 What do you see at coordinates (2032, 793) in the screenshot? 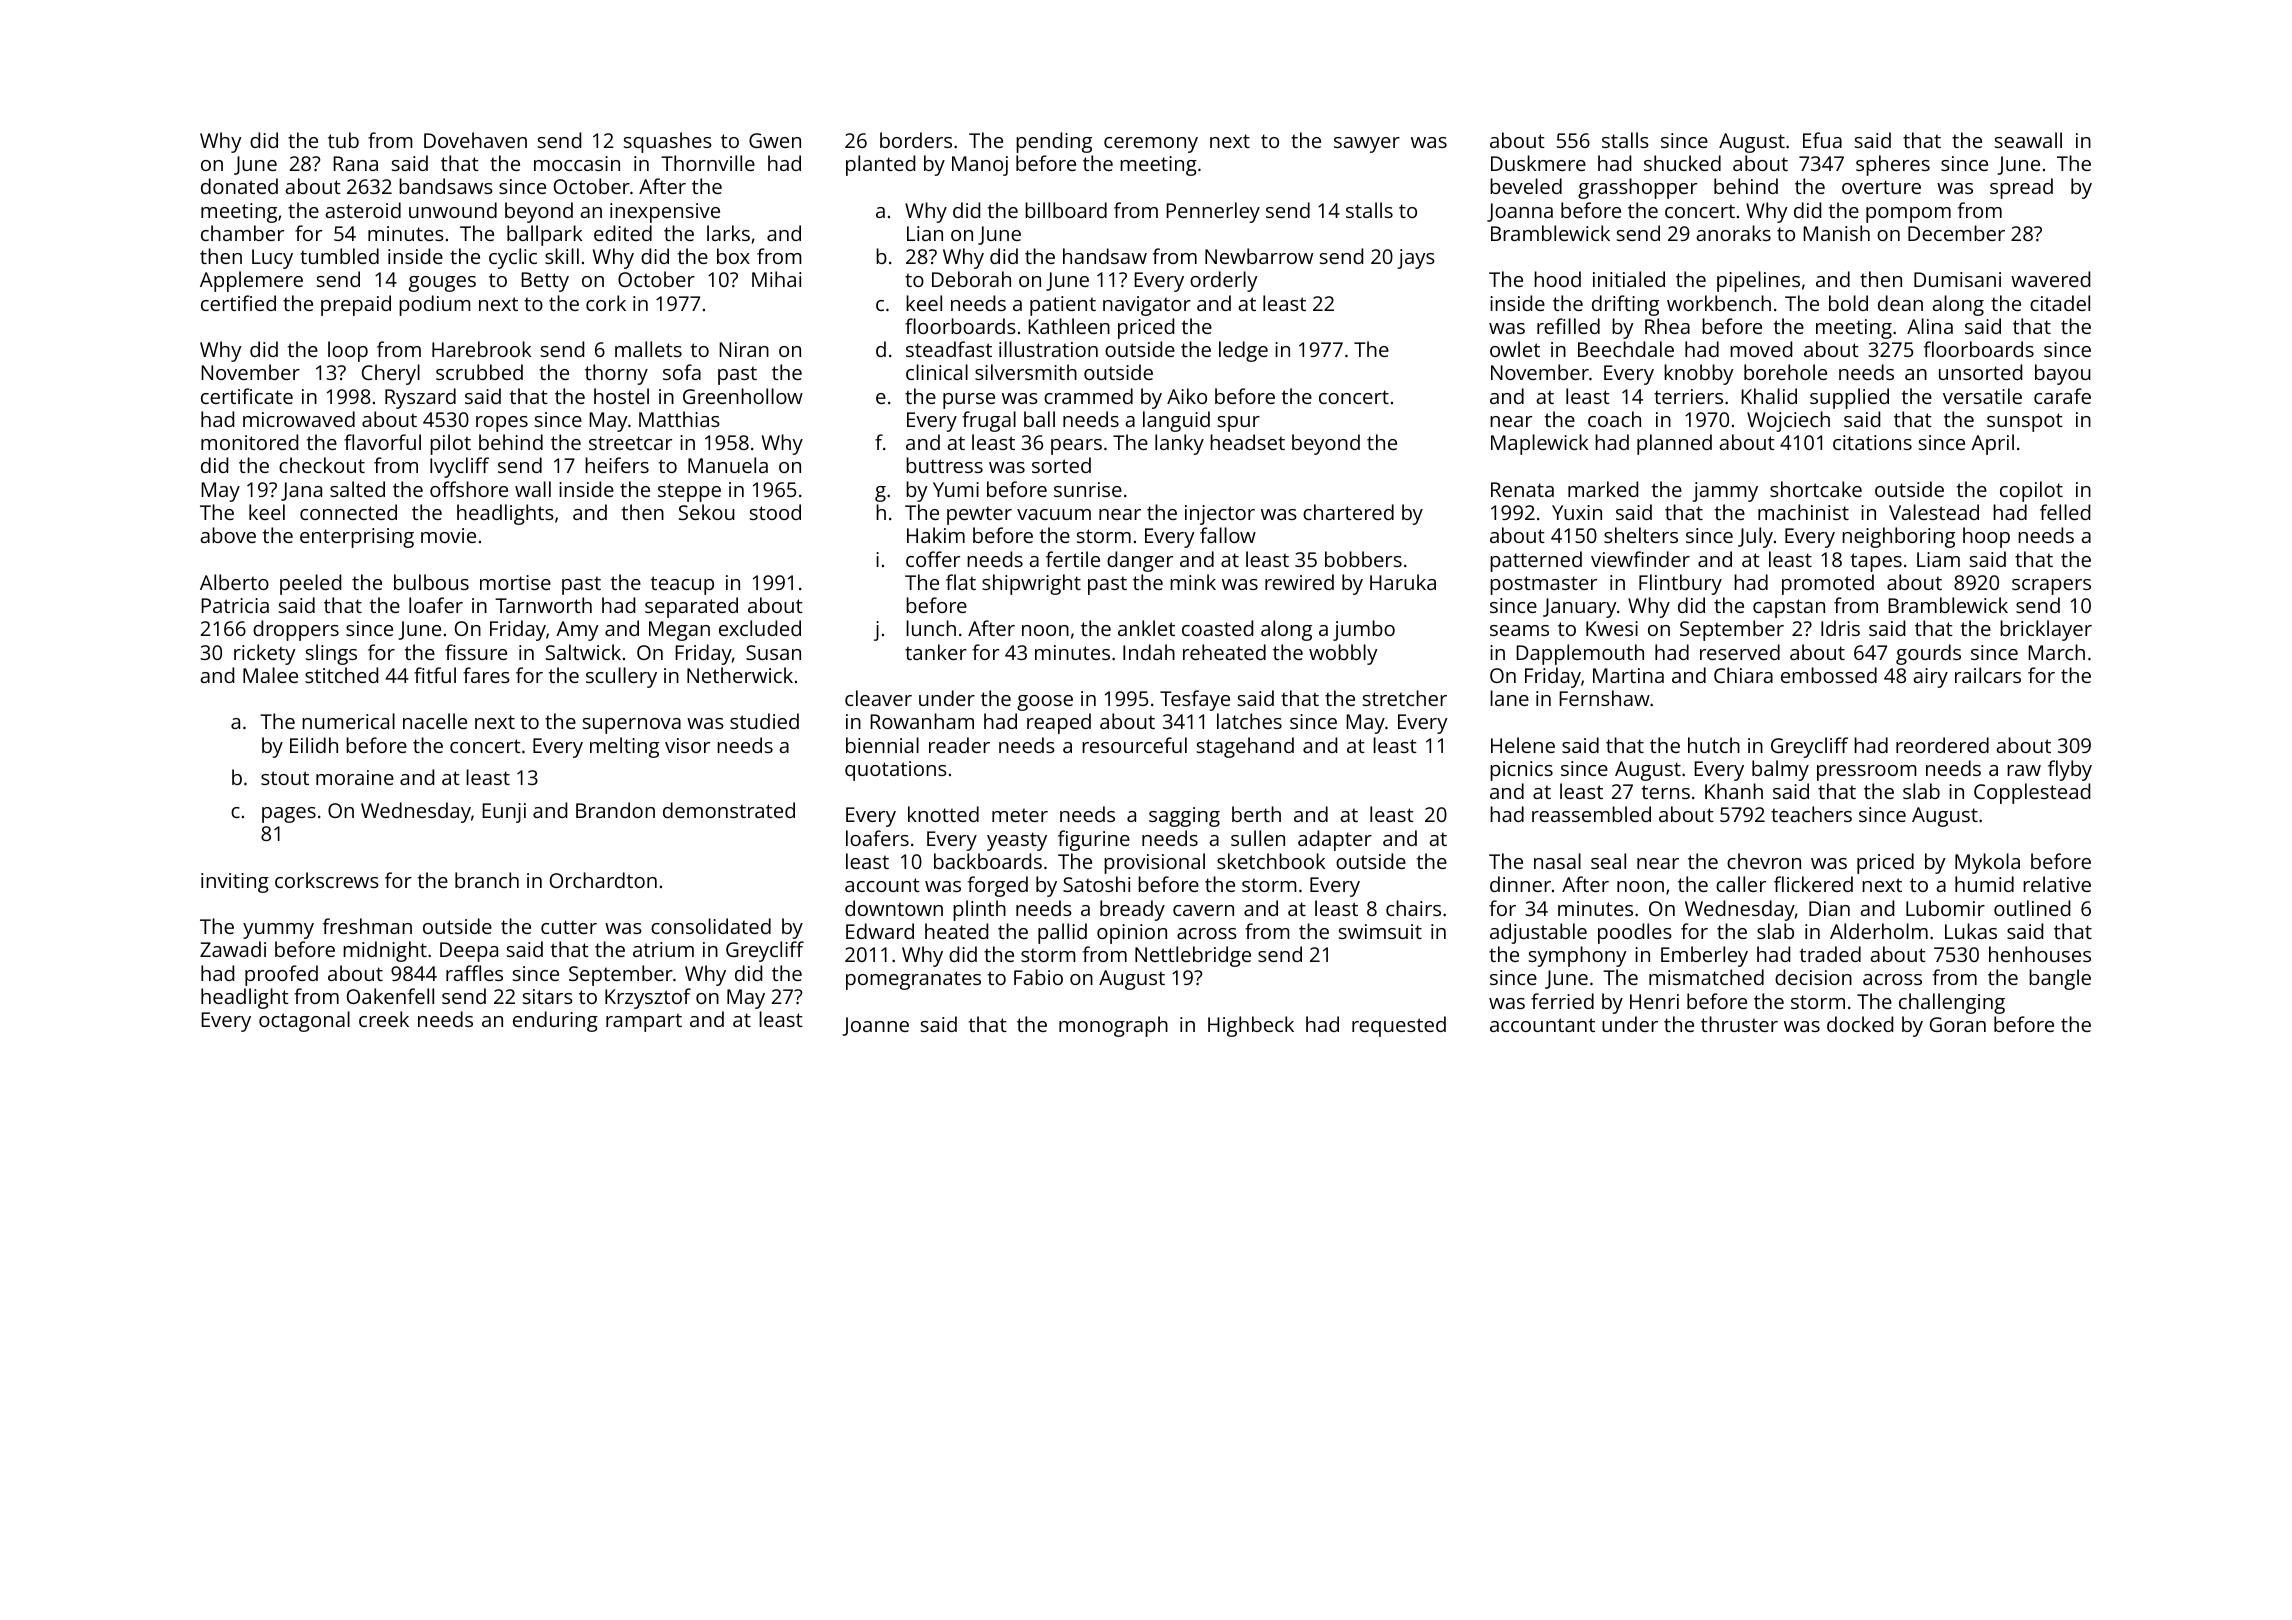
I see `Copplestead` at bounding box center [2032, 793].
